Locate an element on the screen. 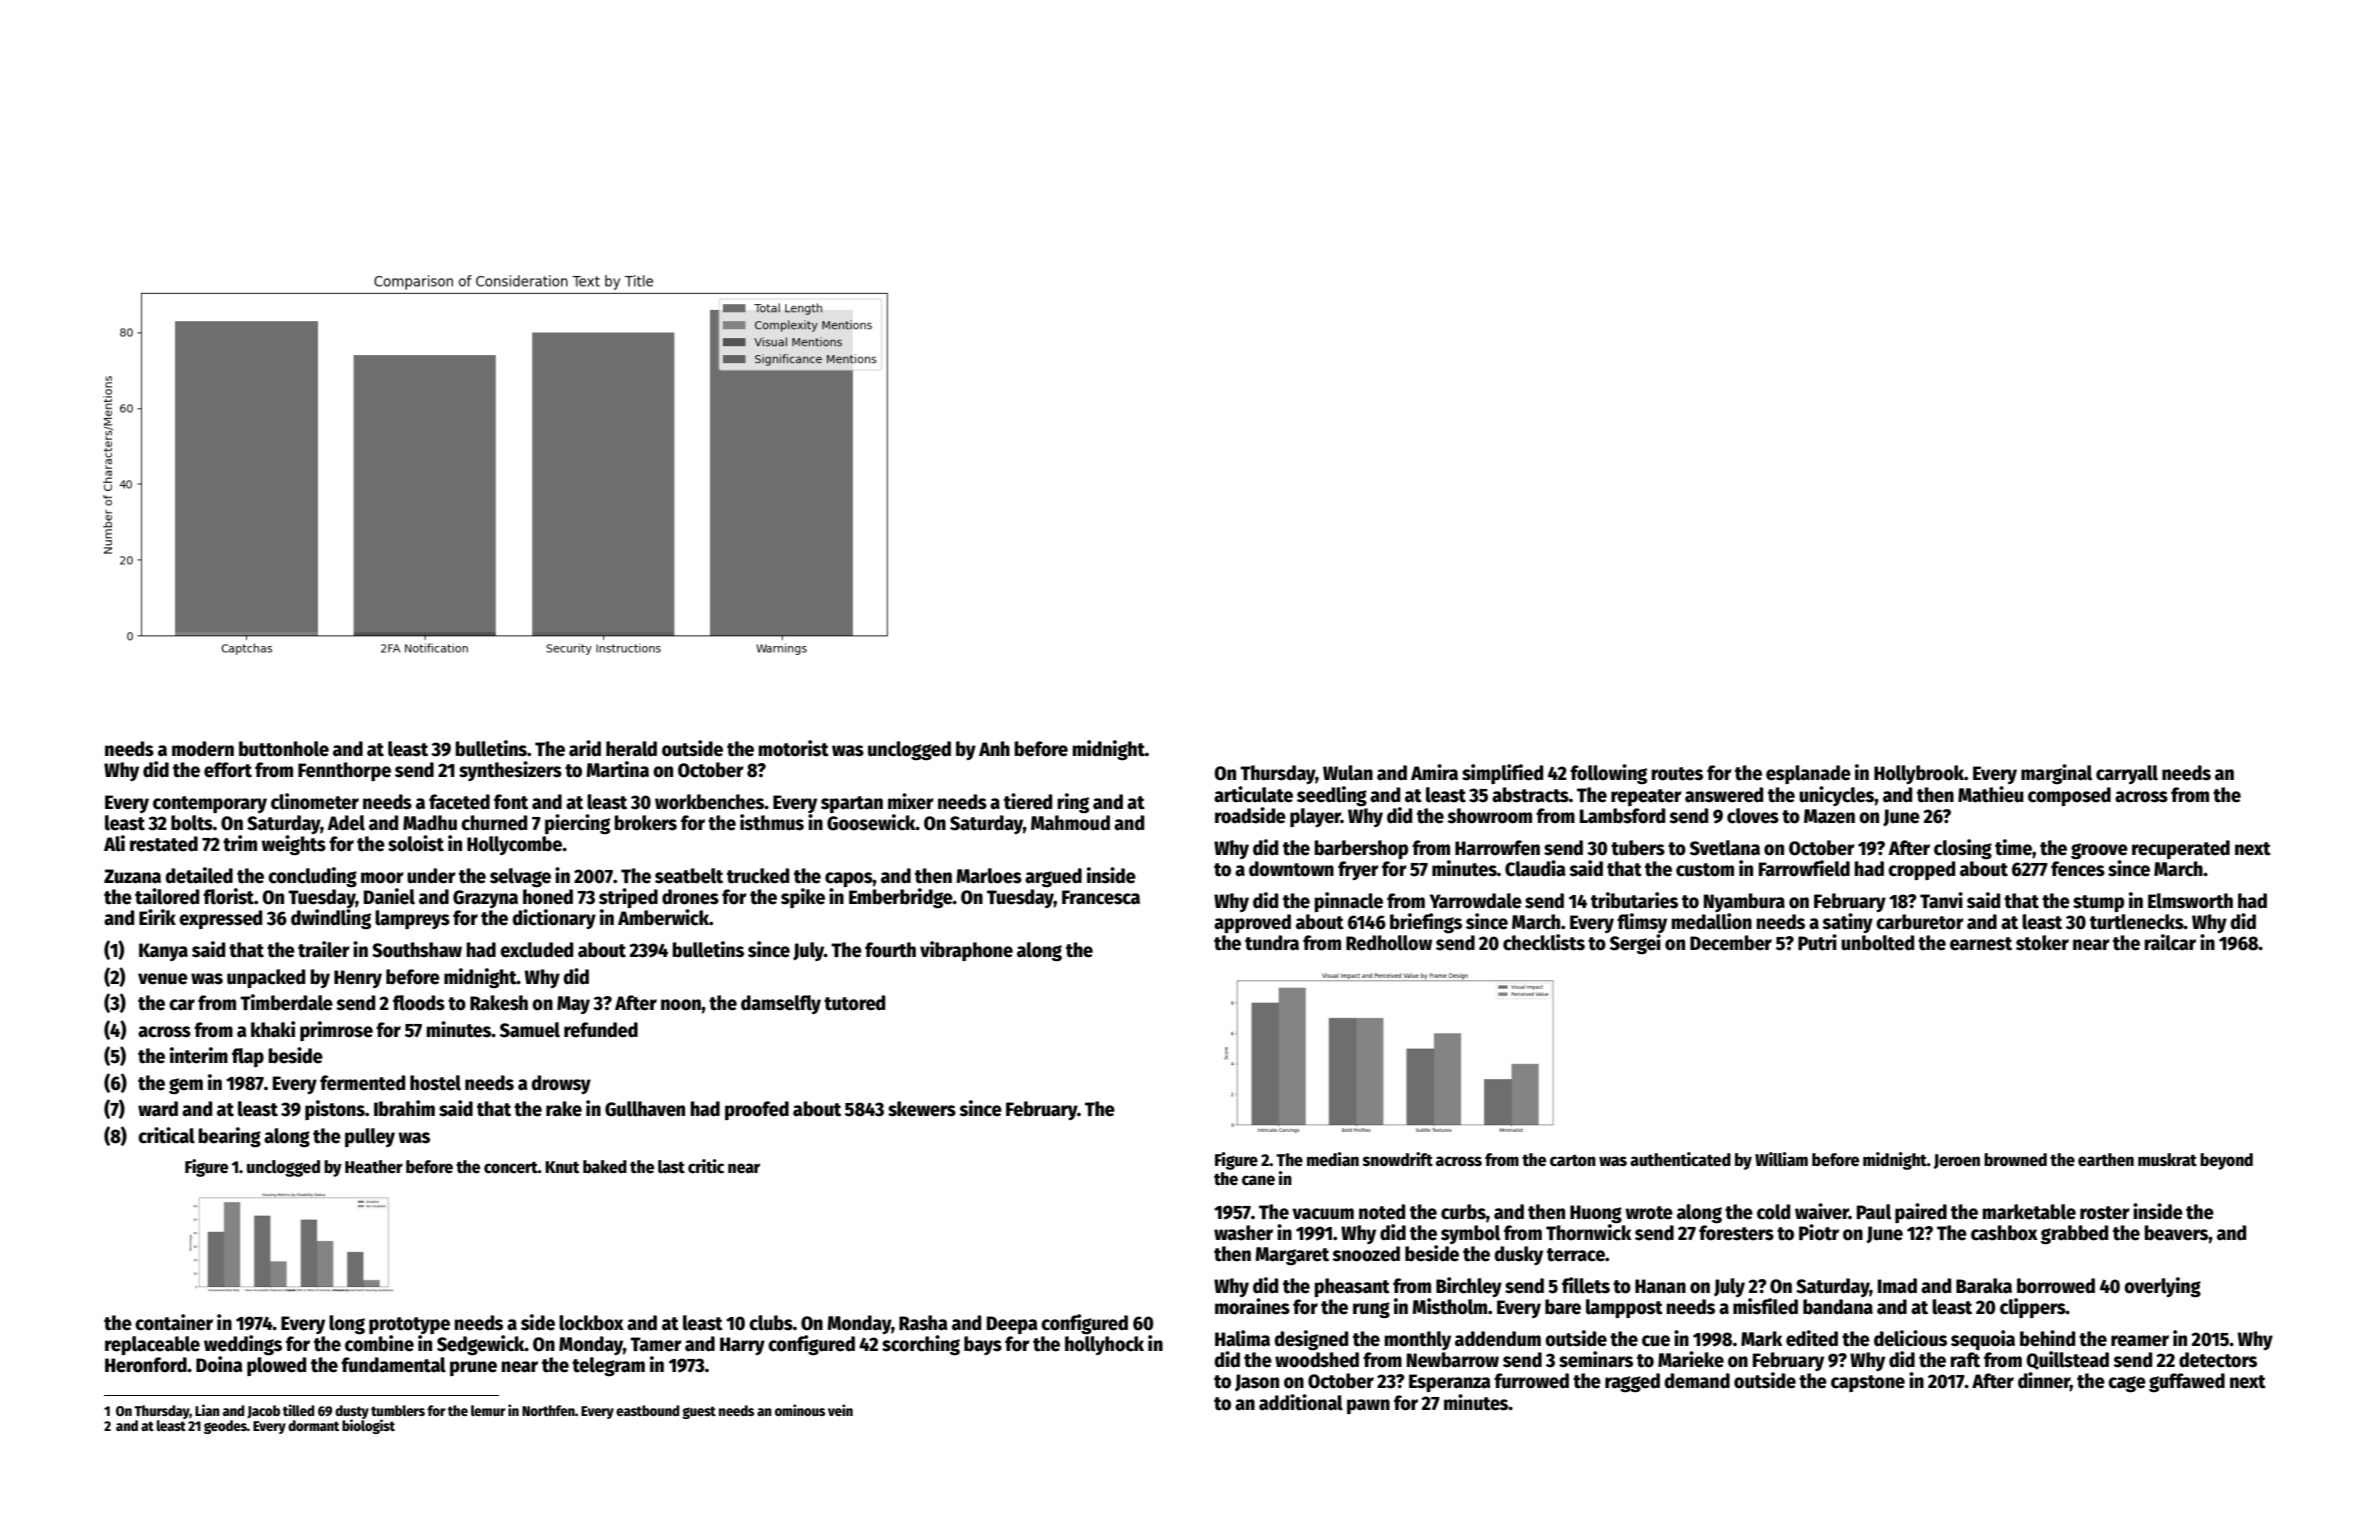 The height and width of the screenshot is (1540, 2380). addendum is located at coordinates (1498, 1339).
